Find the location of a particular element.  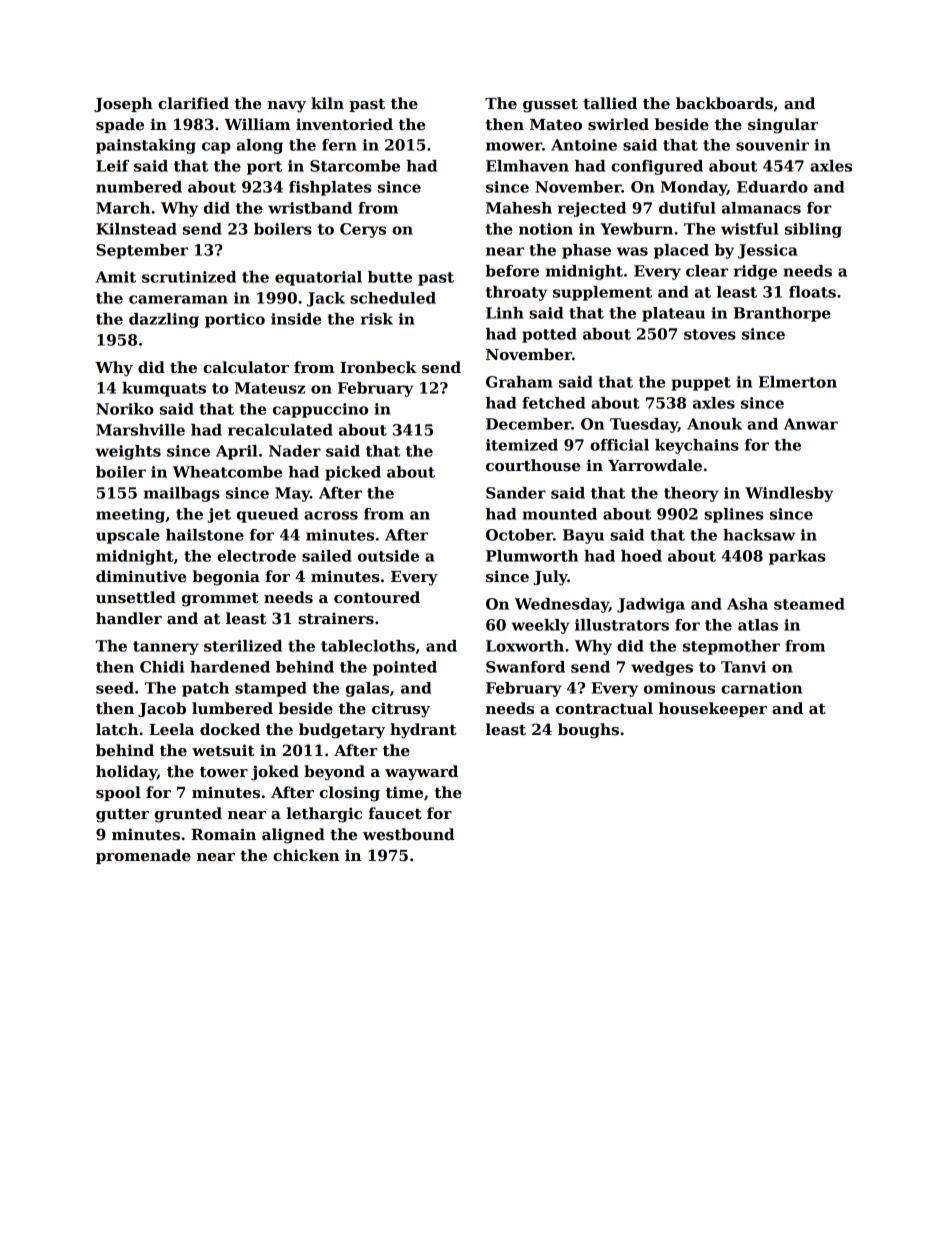

Joseph is located at coordinates (123, 104).
